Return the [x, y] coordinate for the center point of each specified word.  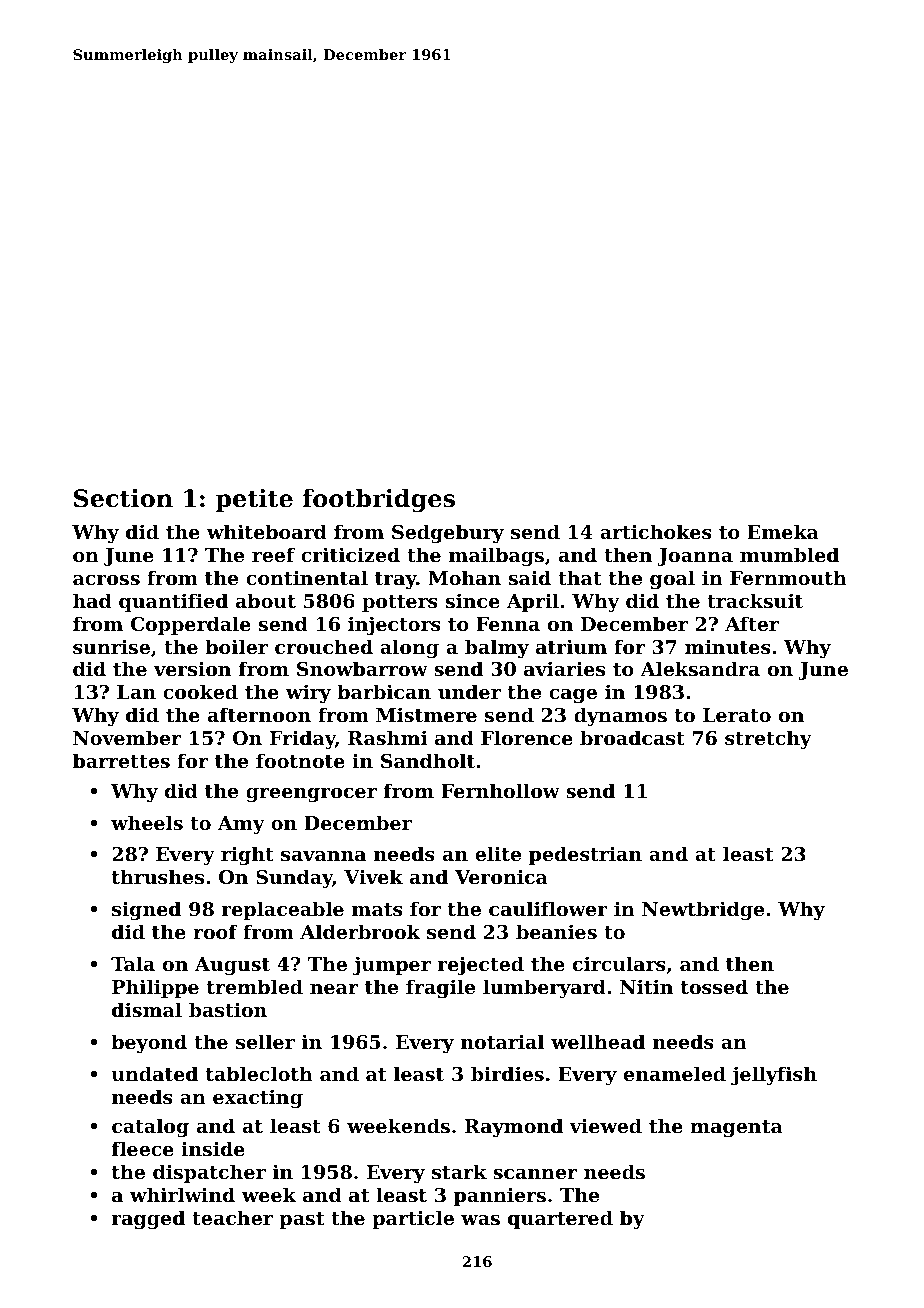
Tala [133, 963]
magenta [736, 1128]
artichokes [656, 532]
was [480, 1220]
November [127, 737]
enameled [675, 1073]
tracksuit [755, 601]
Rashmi [388, 737]
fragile [440, 988]
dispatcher [209, 1173]
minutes [728, 647]
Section [123, 498]
